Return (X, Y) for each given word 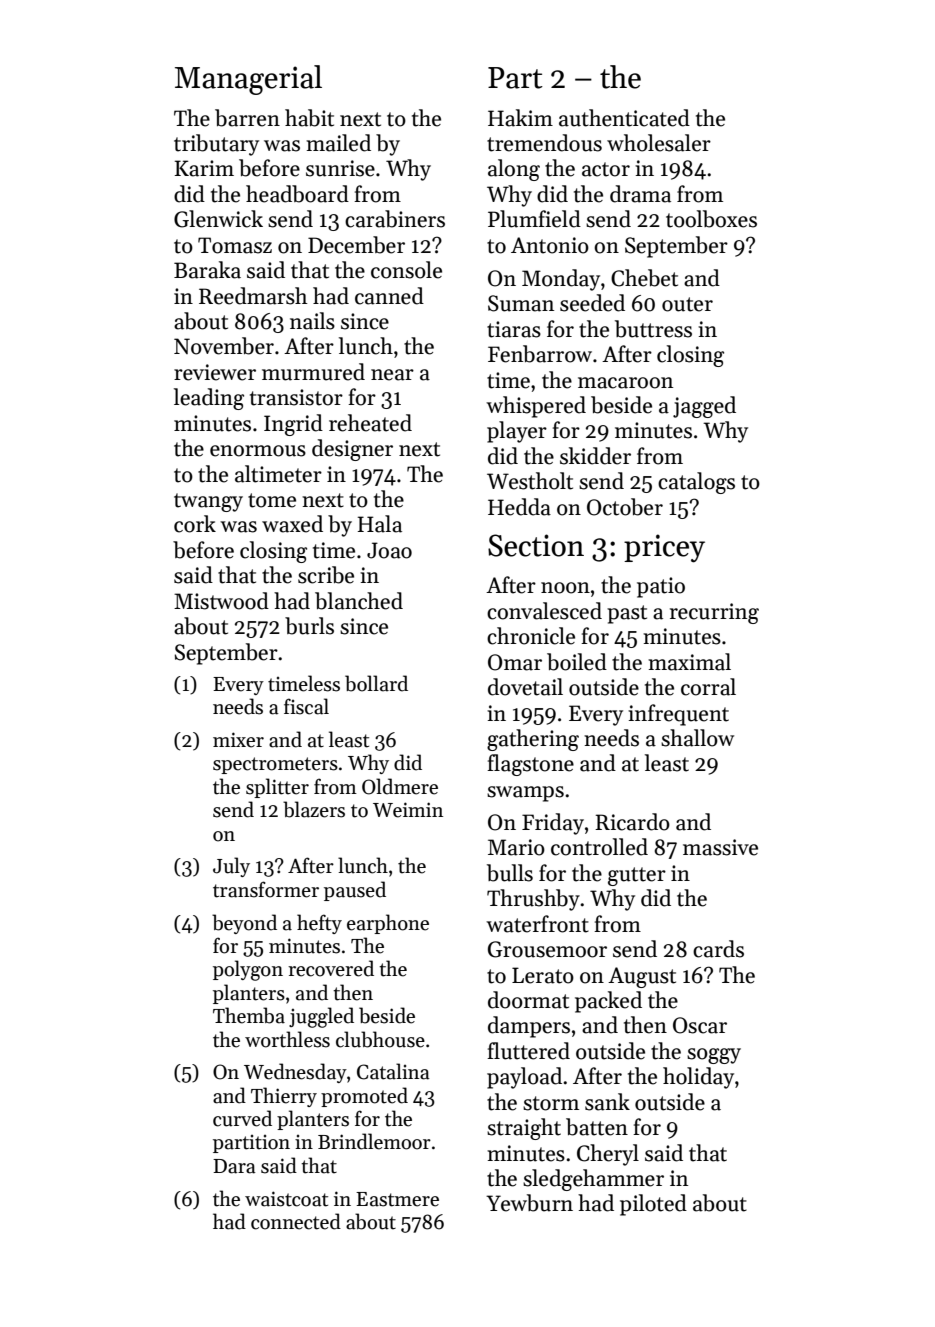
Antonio (550, 245)
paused (355, 891)
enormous (258, 451)
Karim (204, 168)
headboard (297, 194)
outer (687, 304)
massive (720, 847)
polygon (248, 970)
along (514, 170)
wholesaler (659, 143)
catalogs (696, 483)
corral (708, 687)
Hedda (519, 507)
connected (296, 1221)
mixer (238, 740)
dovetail (525, 687)
